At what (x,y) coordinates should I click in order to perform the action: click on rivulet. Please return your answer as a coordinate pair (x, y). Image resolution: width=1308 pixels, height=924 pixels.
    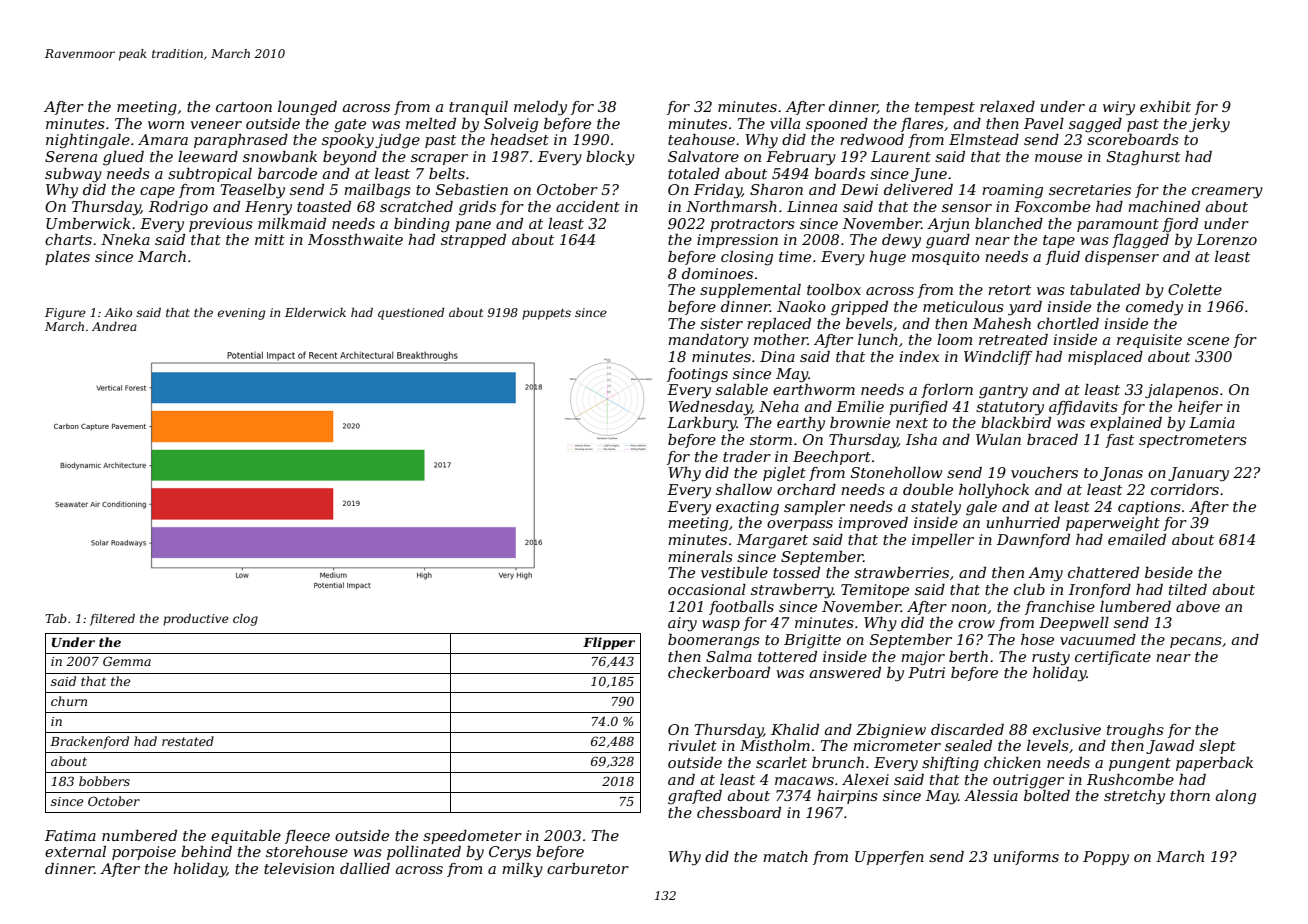
    Looking at the image, I should click on (692, 745).
